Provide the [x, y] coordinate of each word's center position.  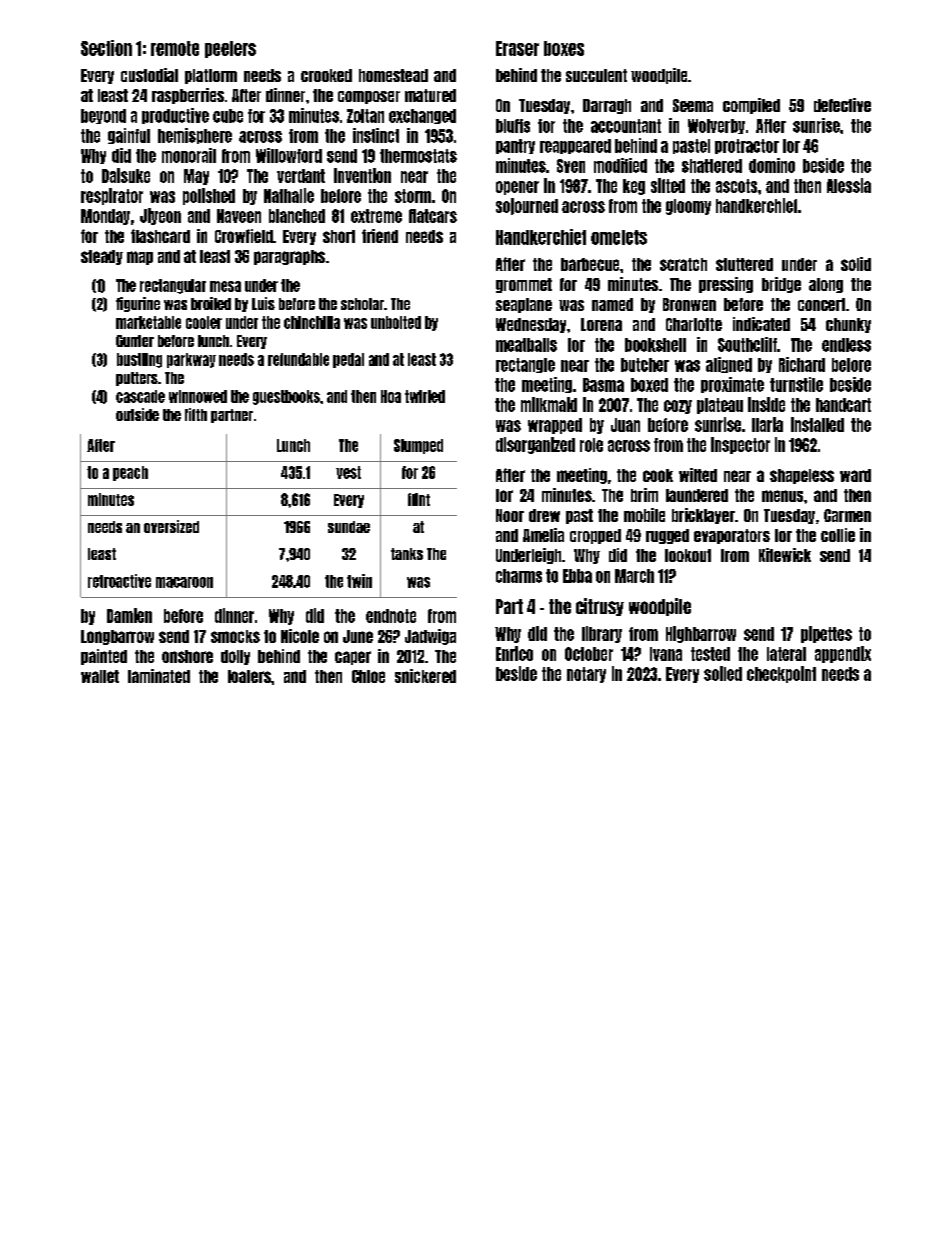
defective [842, 105]
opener [517, 188]
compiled [751, 106]
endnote [391, 616]
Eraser [517, 48]
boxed [649, 385]
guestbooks [286, 397]
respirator [112, 196]
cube [228, 116]
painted [104, 657]
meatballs [526, 345]
